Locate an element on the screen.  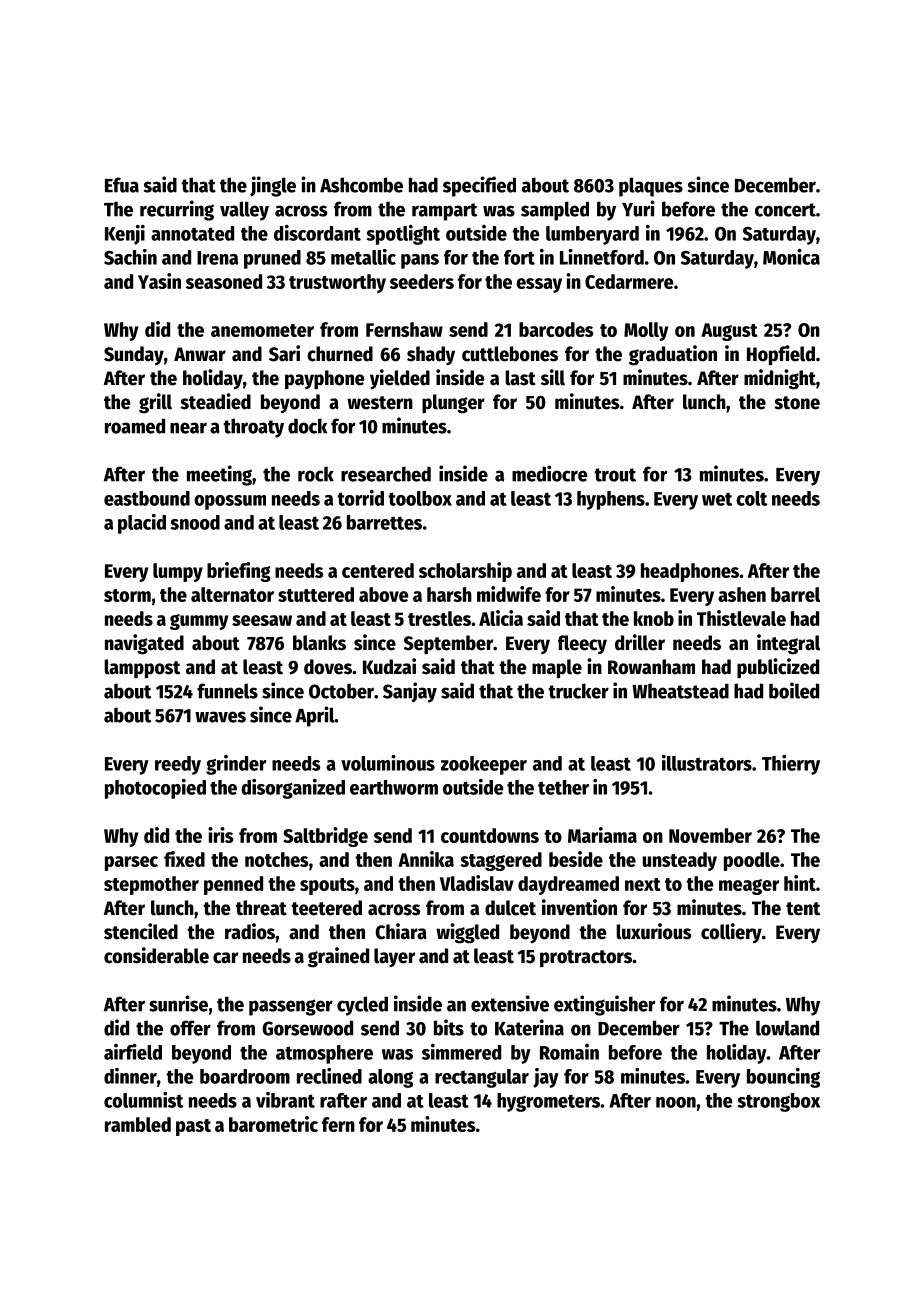
western is located at coordinates (380, 403).
